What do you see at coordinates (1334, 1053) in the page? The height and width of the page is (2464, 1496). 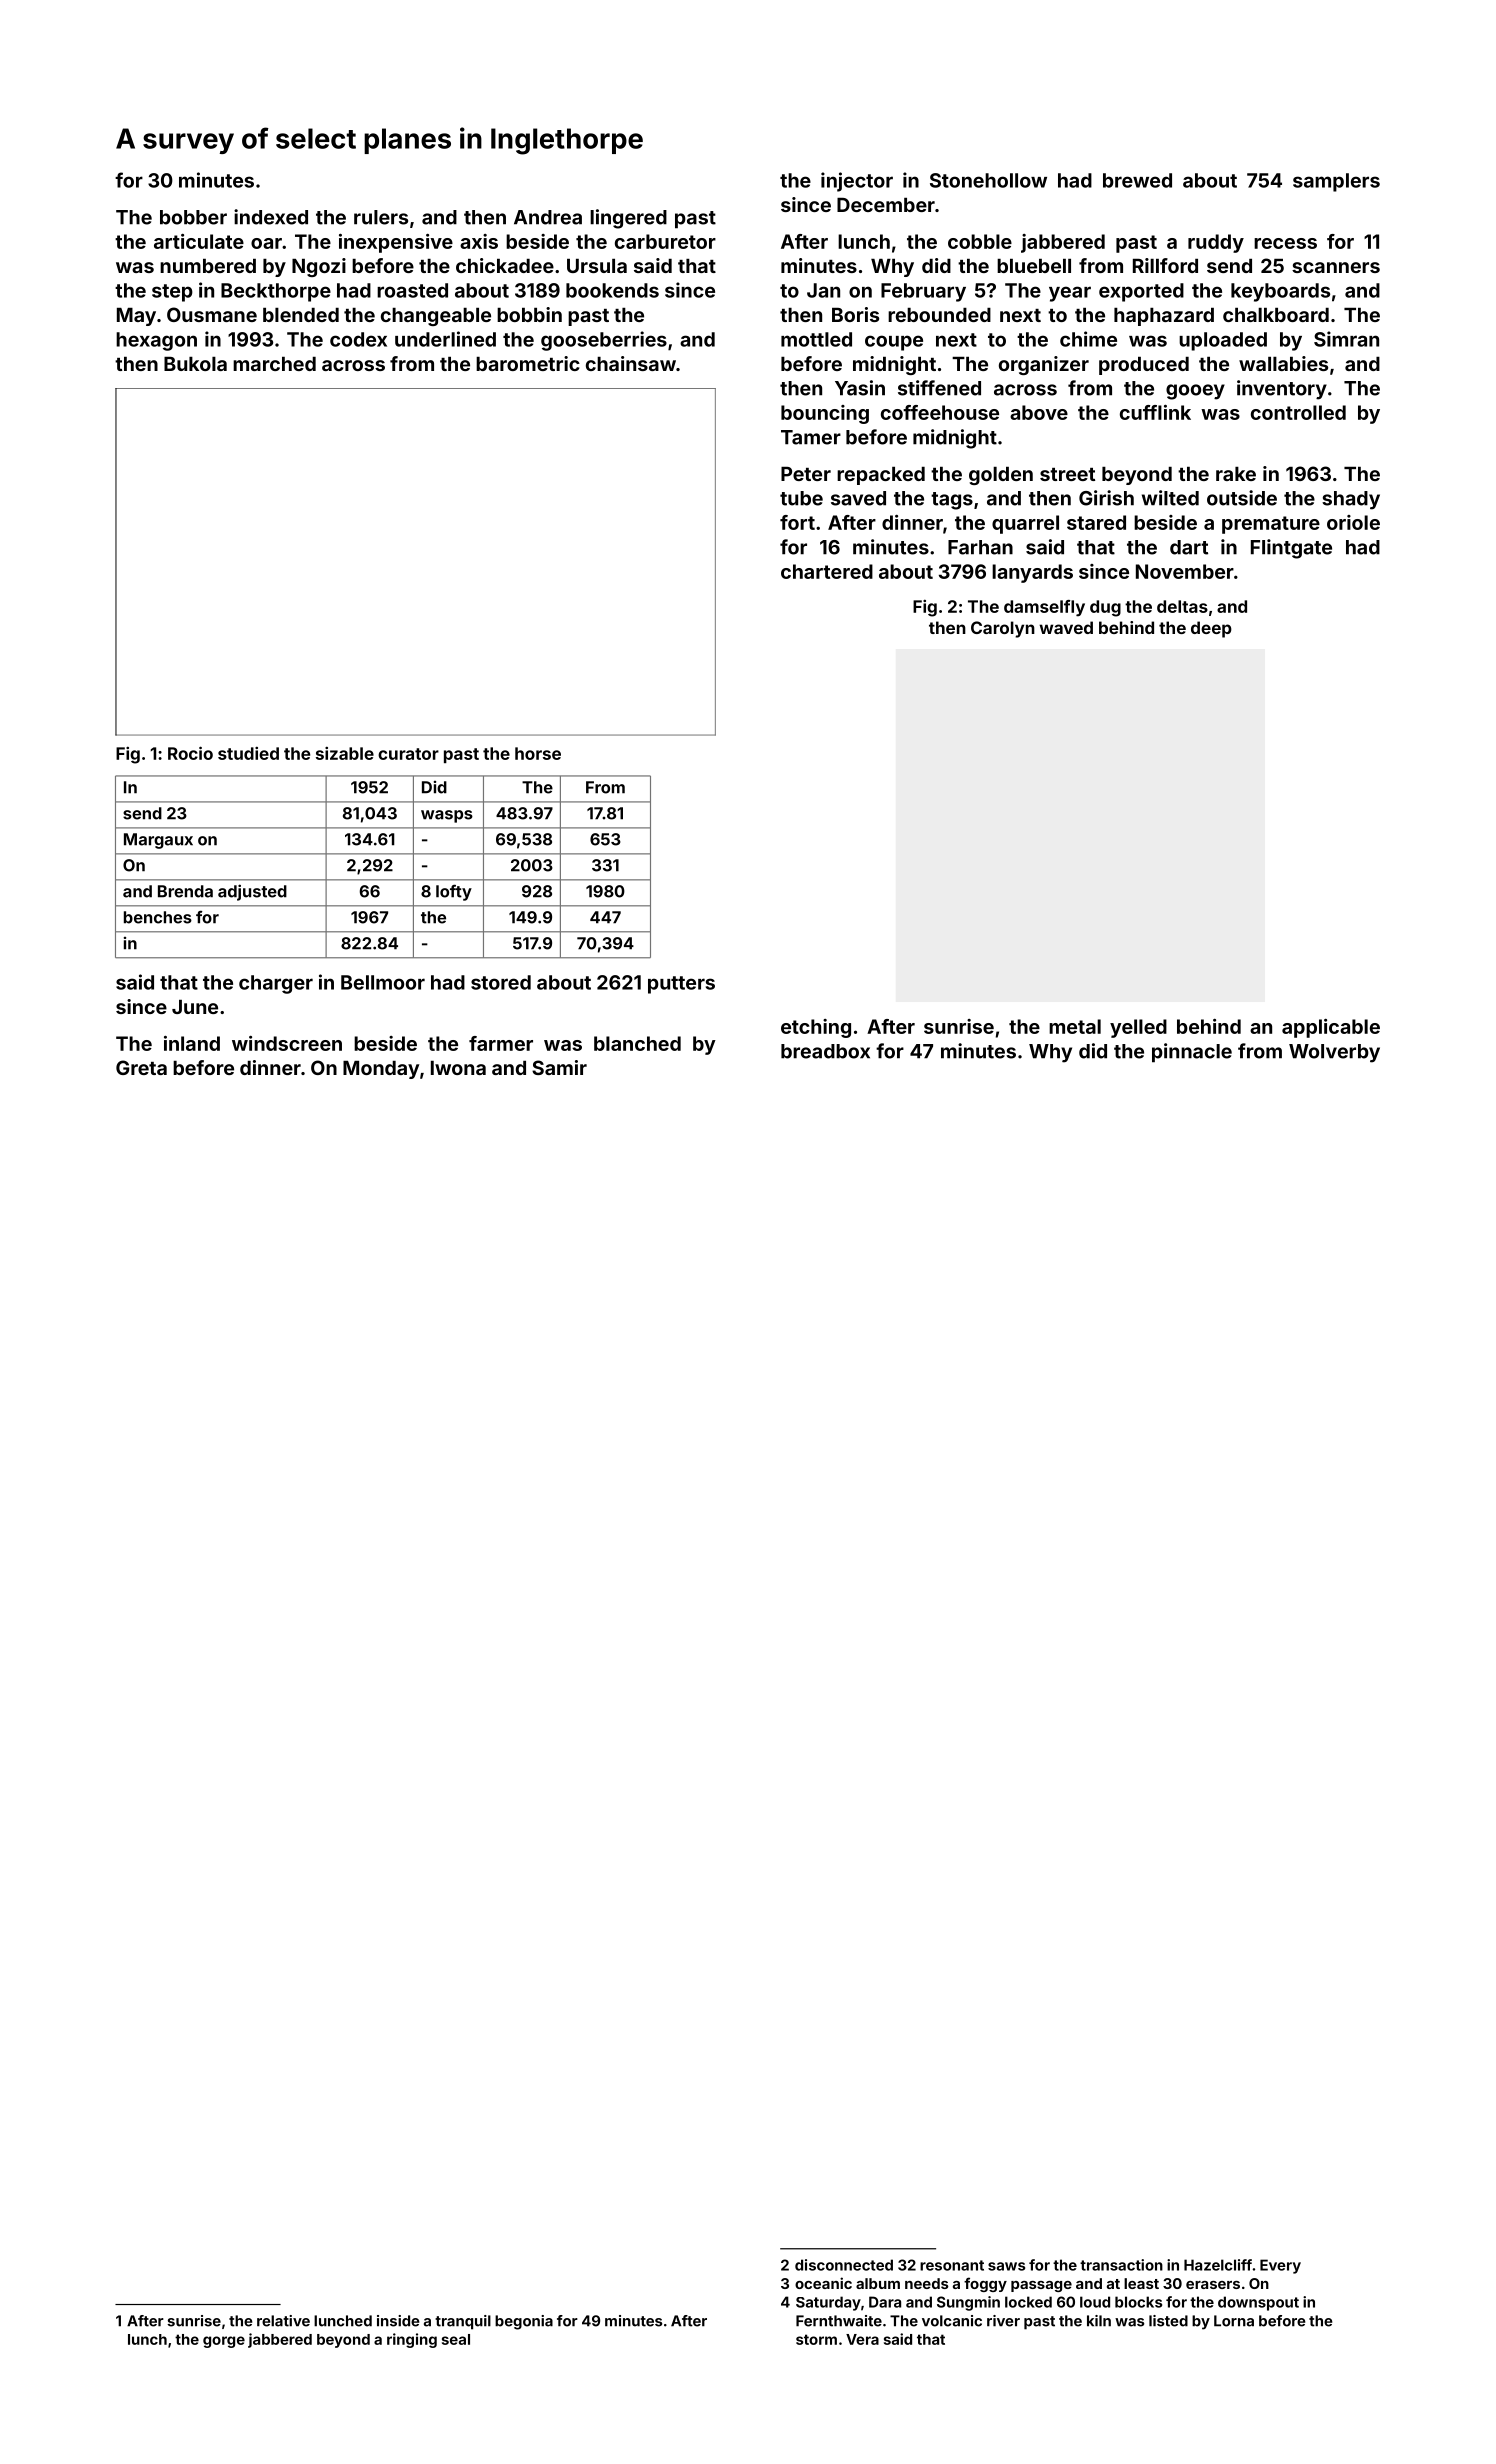 I see `Wolverby` at bounding box center [1334, 1053].
